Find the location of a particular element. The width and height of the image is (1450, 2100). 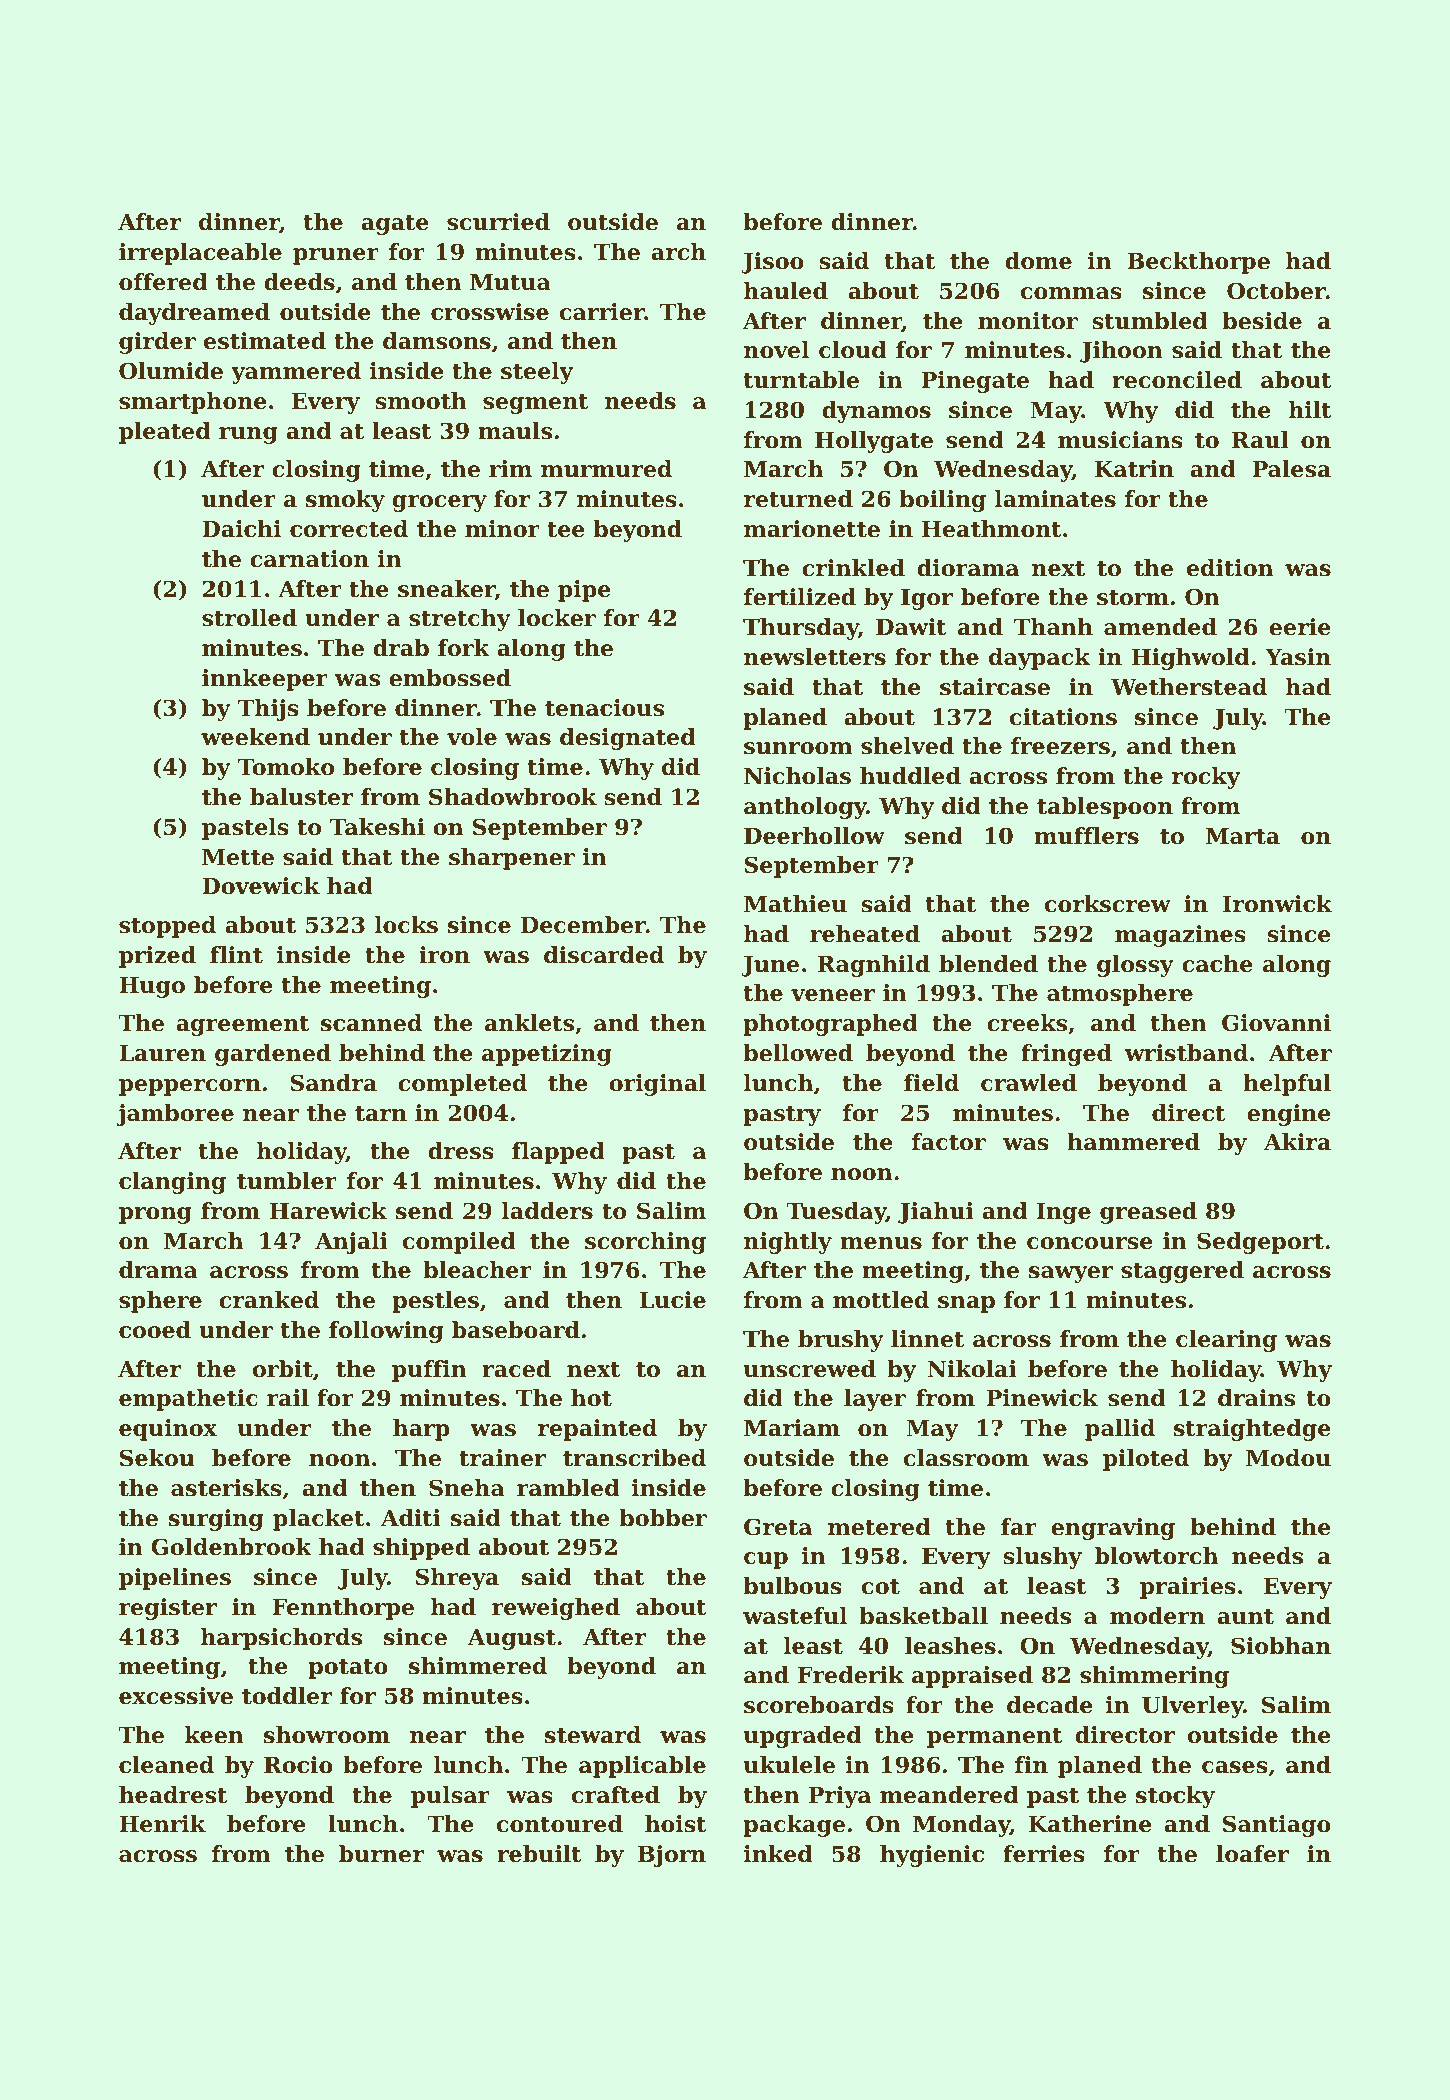

yammered is located at coordinates (296, 373).
